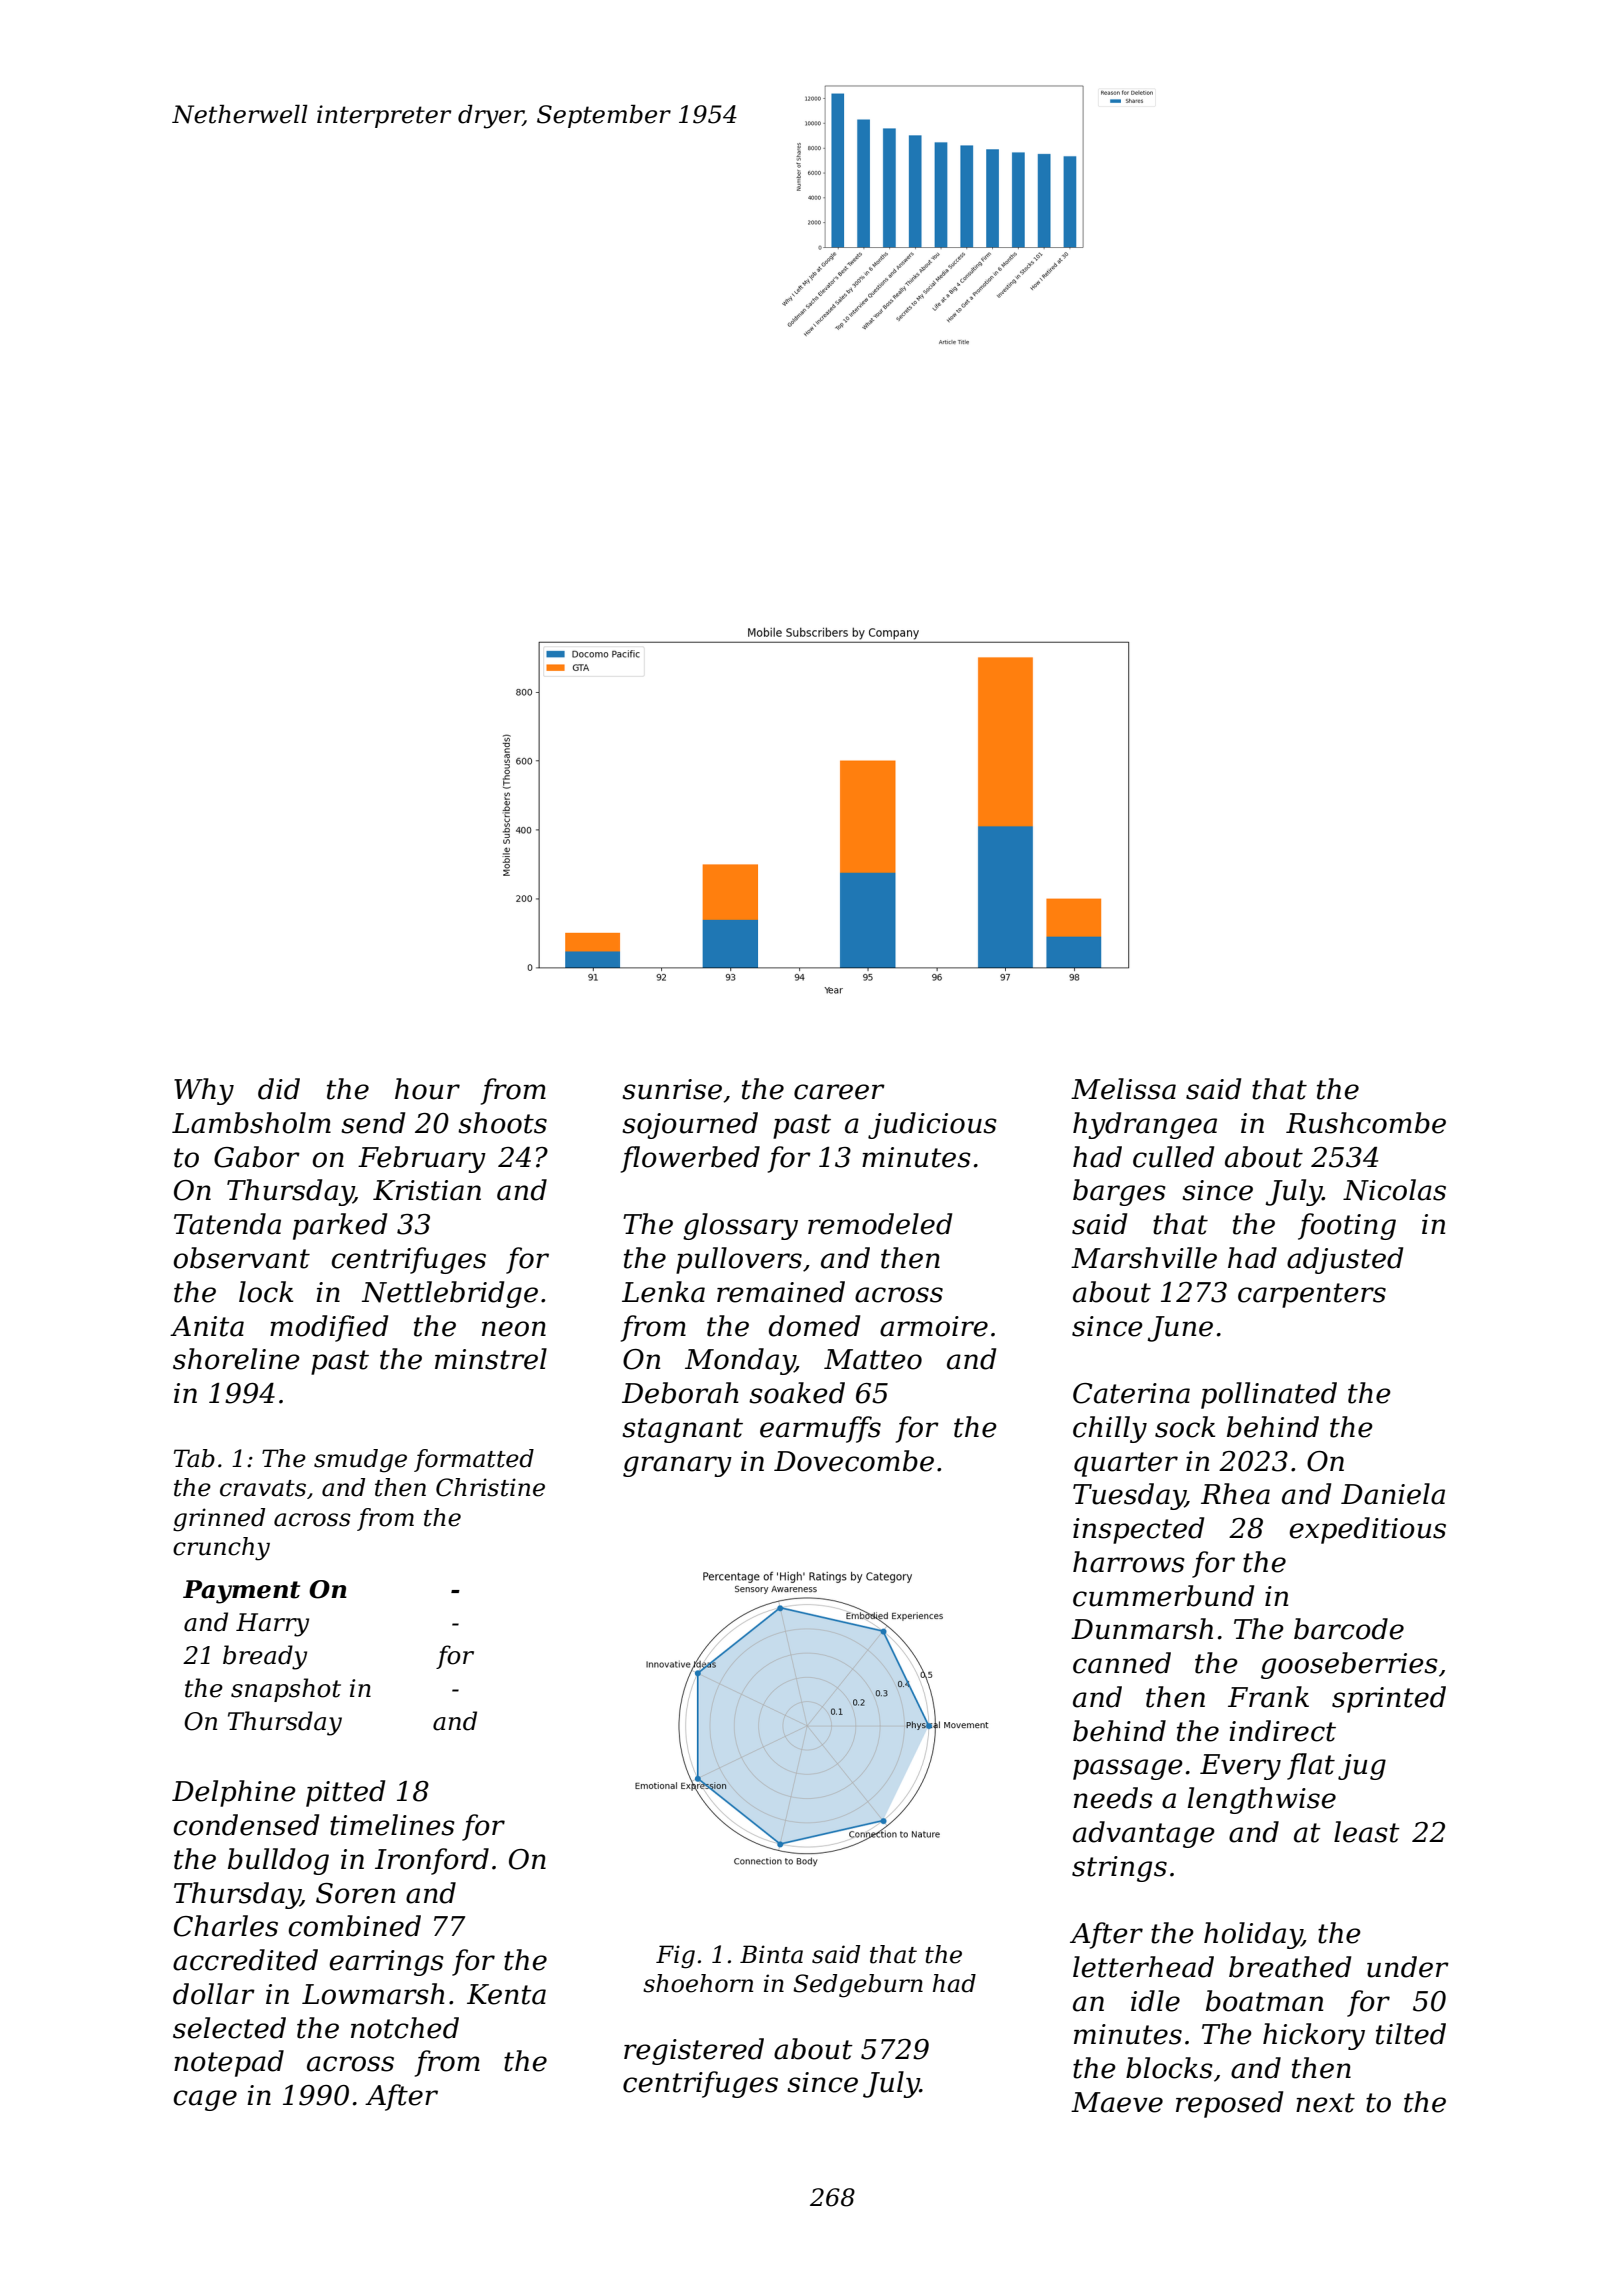 The height and width of the document is (2292, 1620). What do you see at coordinates (1282, 1731) in the document?
I see `indirect` at bounding box center [1282, 1731].
